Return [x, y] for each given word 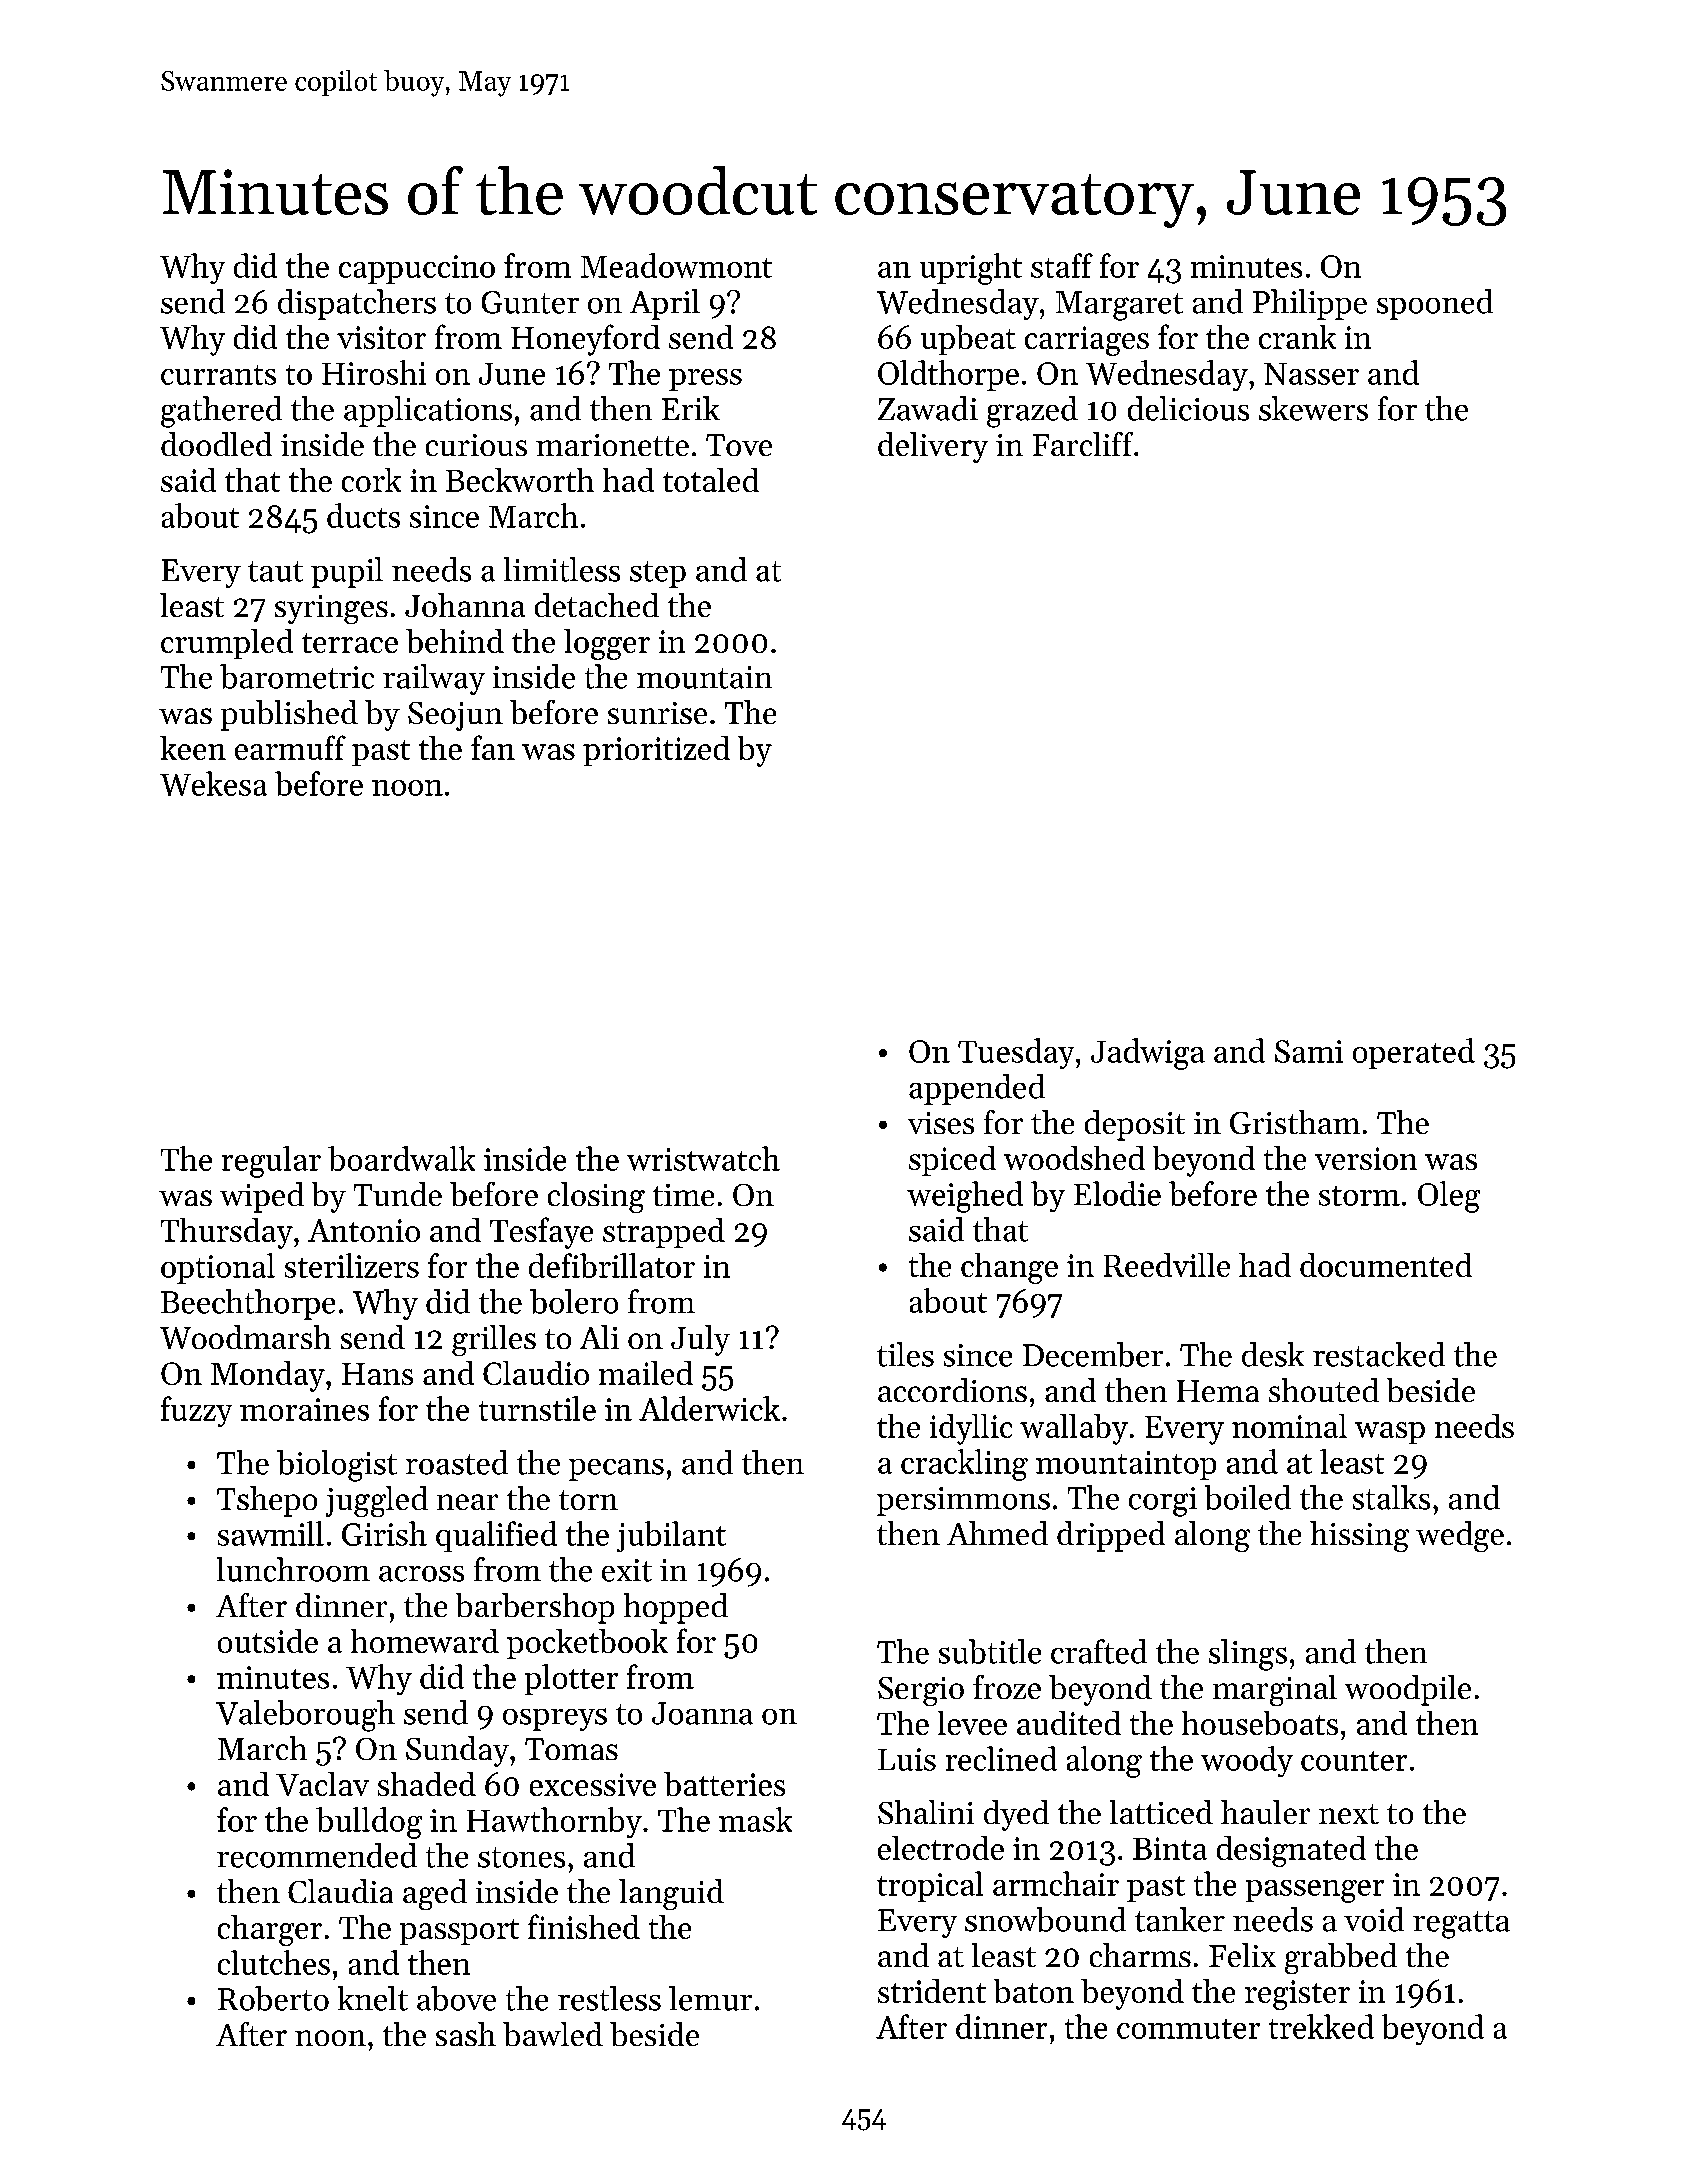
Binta [1170, 1848]
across [421, 1574]
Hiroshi [374, 372]
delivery [933, 447]
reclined [1001, 1758]
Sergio [921, 1691]
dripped [1111, 1536]
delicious [1188, 408]
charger [270, 1930]
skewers [1313, 408]
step [658, 574]
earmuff [290, 747]
